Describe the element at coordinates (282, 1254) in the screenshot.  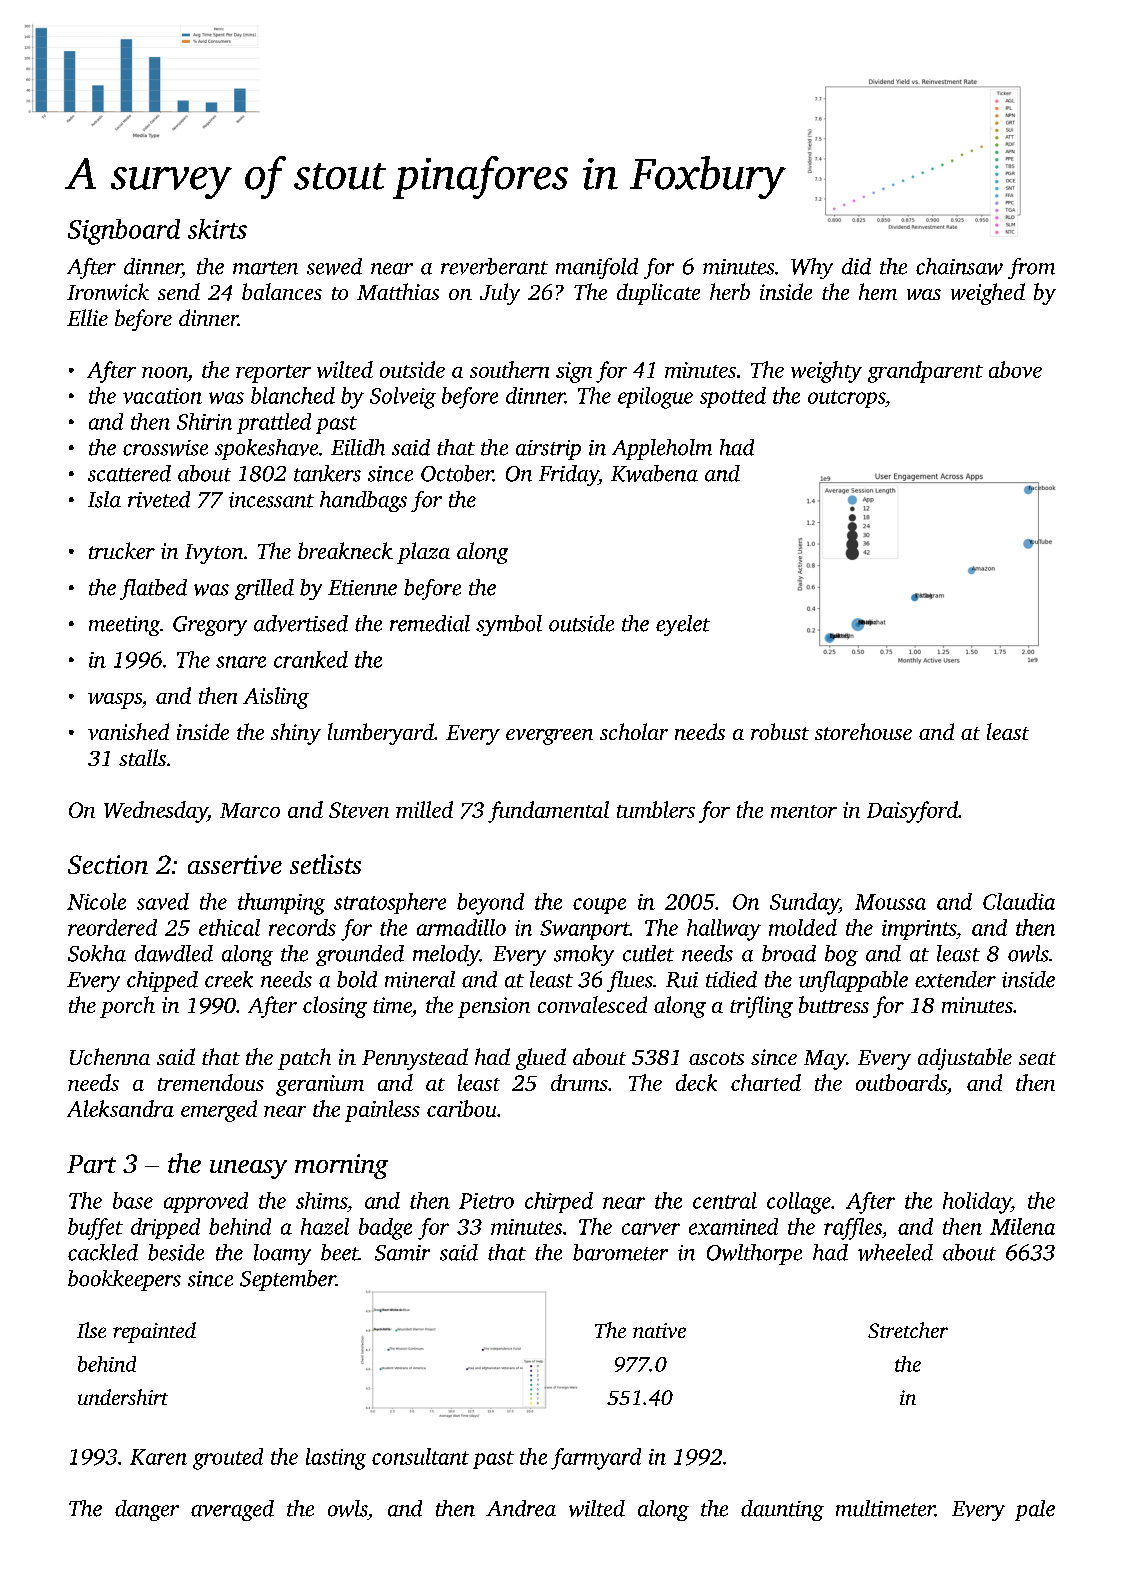
I see `loamy` at that location.
